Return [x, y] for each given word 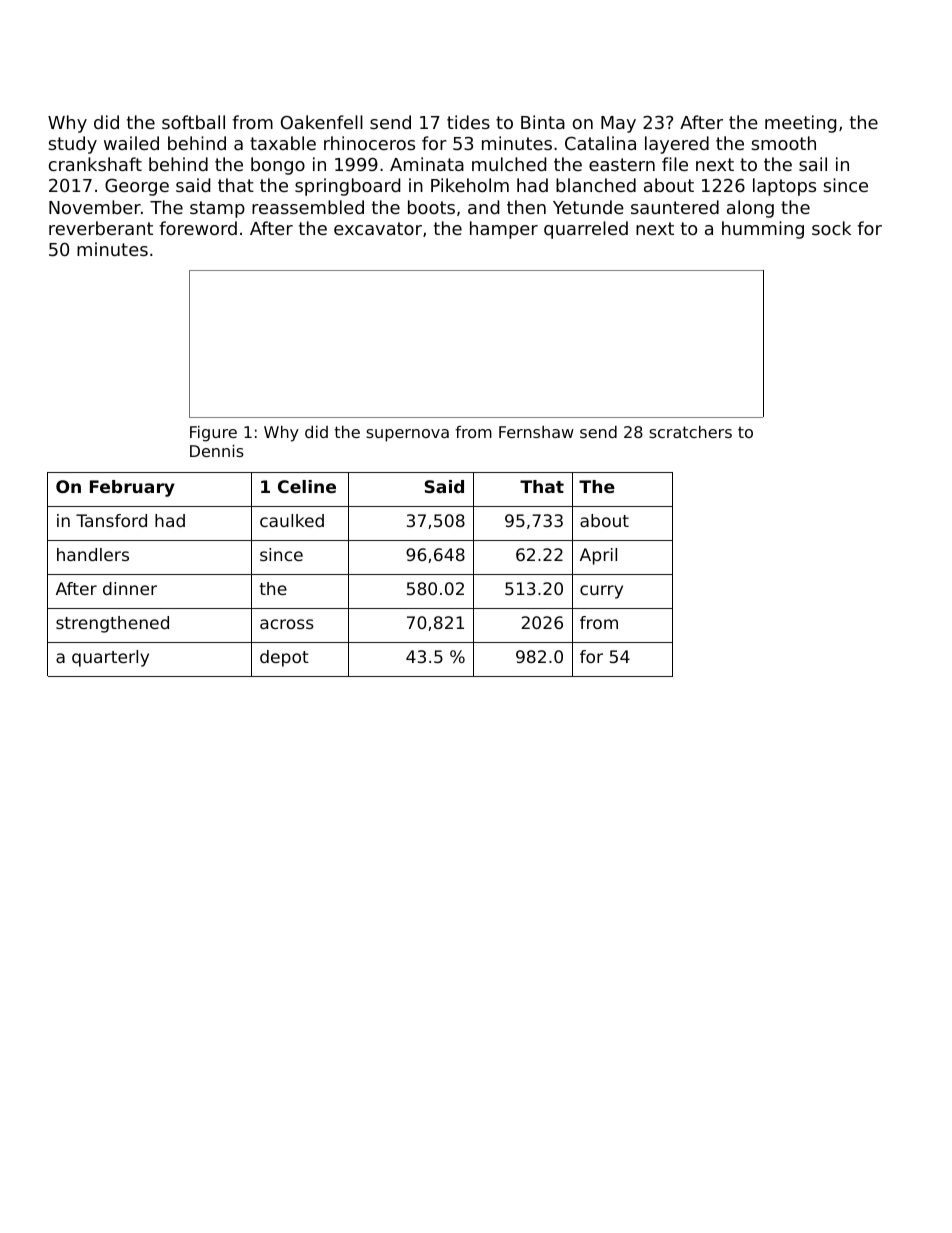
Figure [213, 434]
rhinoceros [369, 143]
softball [193, 122]
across [287, 624]
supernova [407, 435]
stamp [217, 209]
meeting [800, 124]
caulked [292, 520]
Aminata [427, 164]
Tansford [111, 520]
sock [831, 228]
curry [601, 592]
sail [813, 164]
